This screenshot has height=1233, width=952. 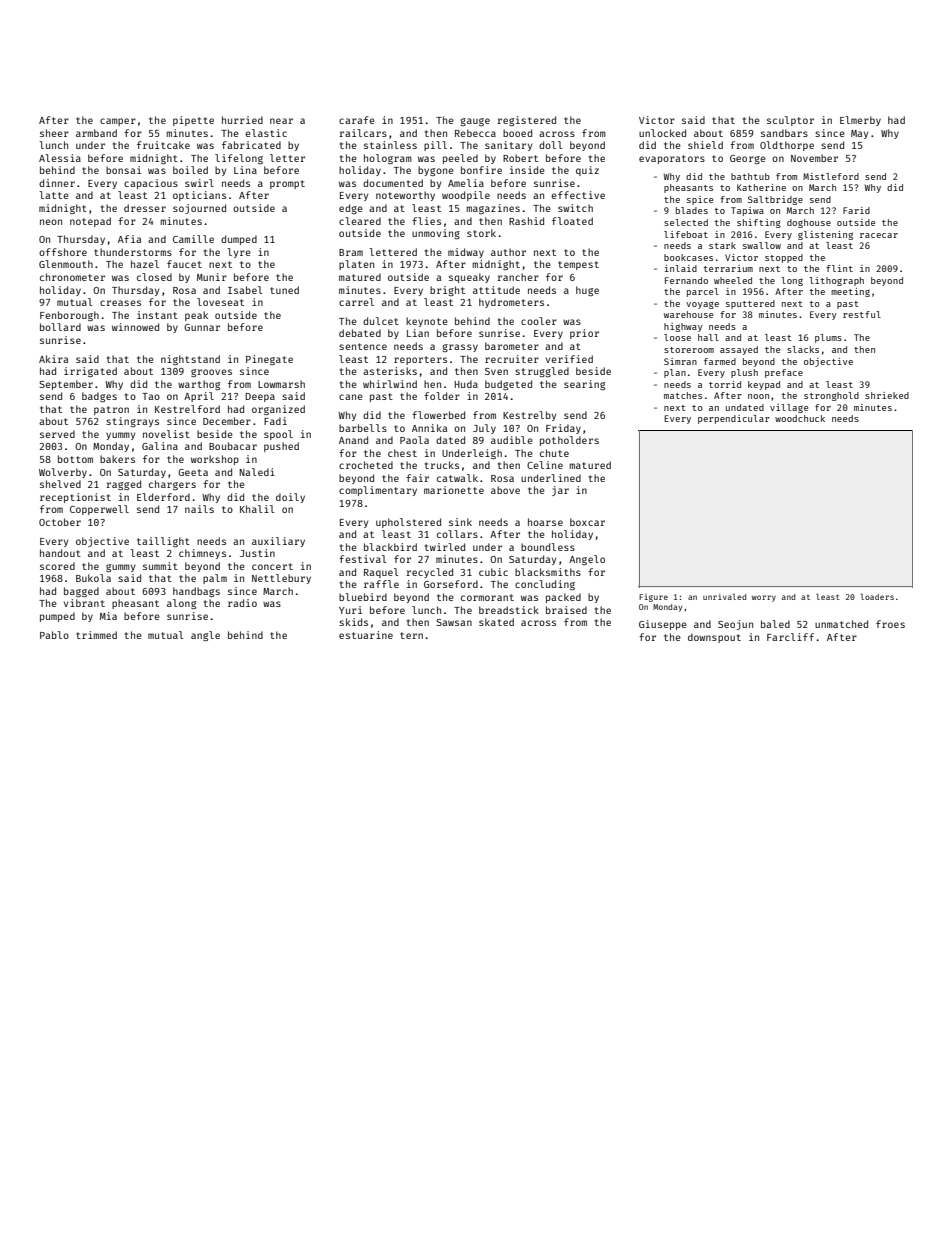 I want to click on elastic, so click(x=266, y=133).
